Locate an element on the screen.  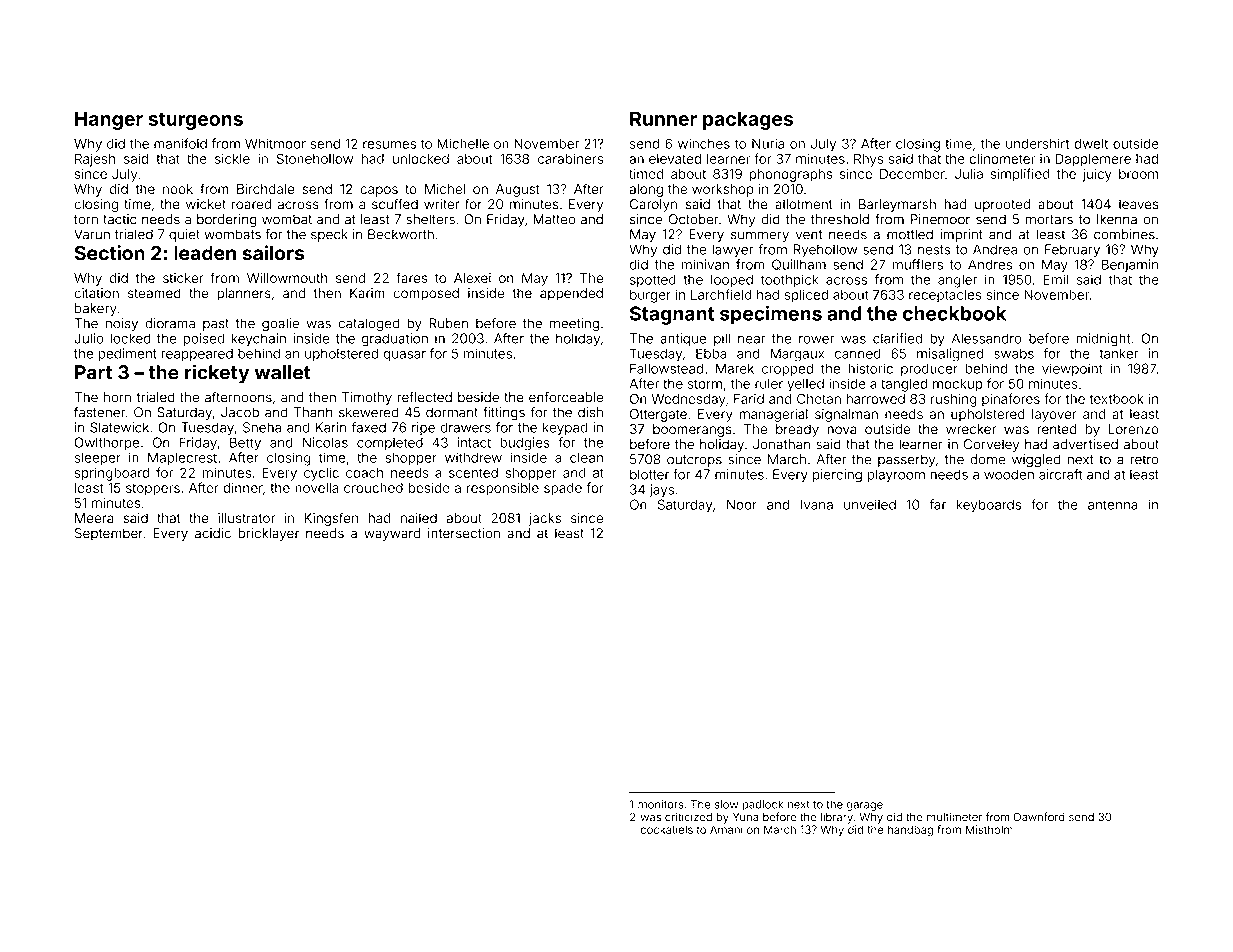
keyboards is located at coordinates (989, 506).
